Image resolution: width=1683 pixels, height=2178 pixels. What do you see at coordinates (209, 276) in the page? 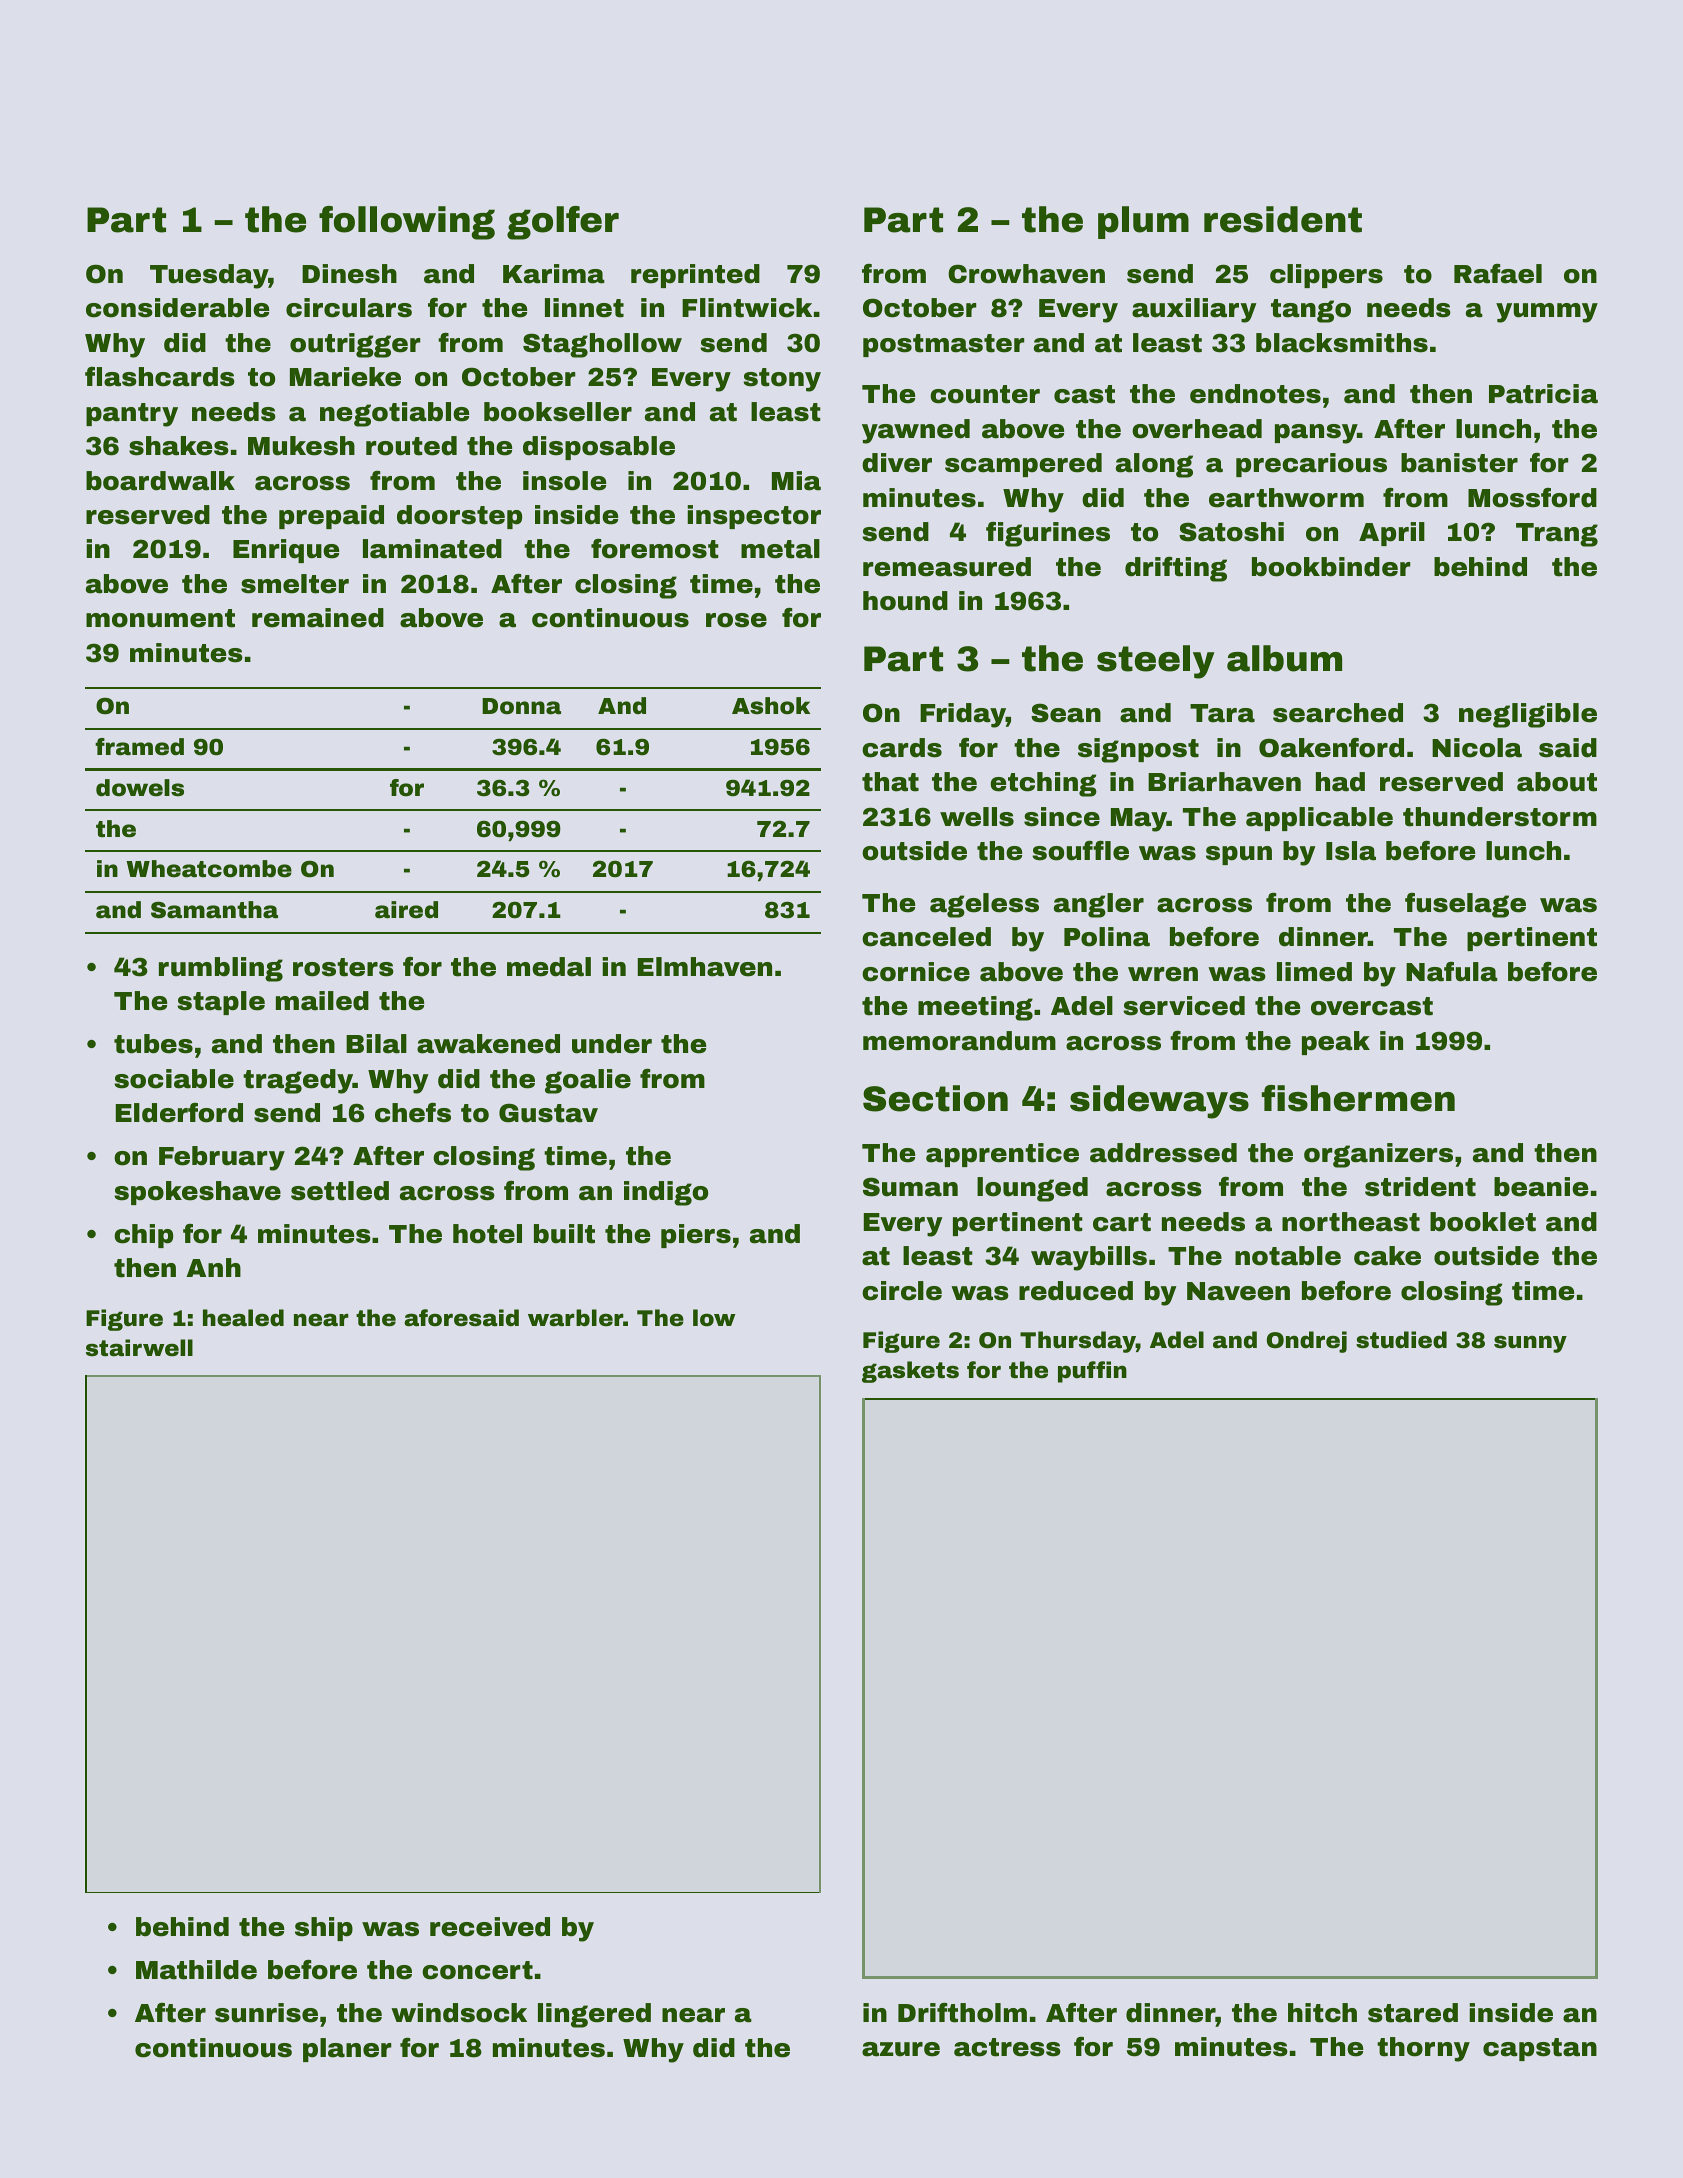
I see `Tuesday` at bounding box center [209, 276].
